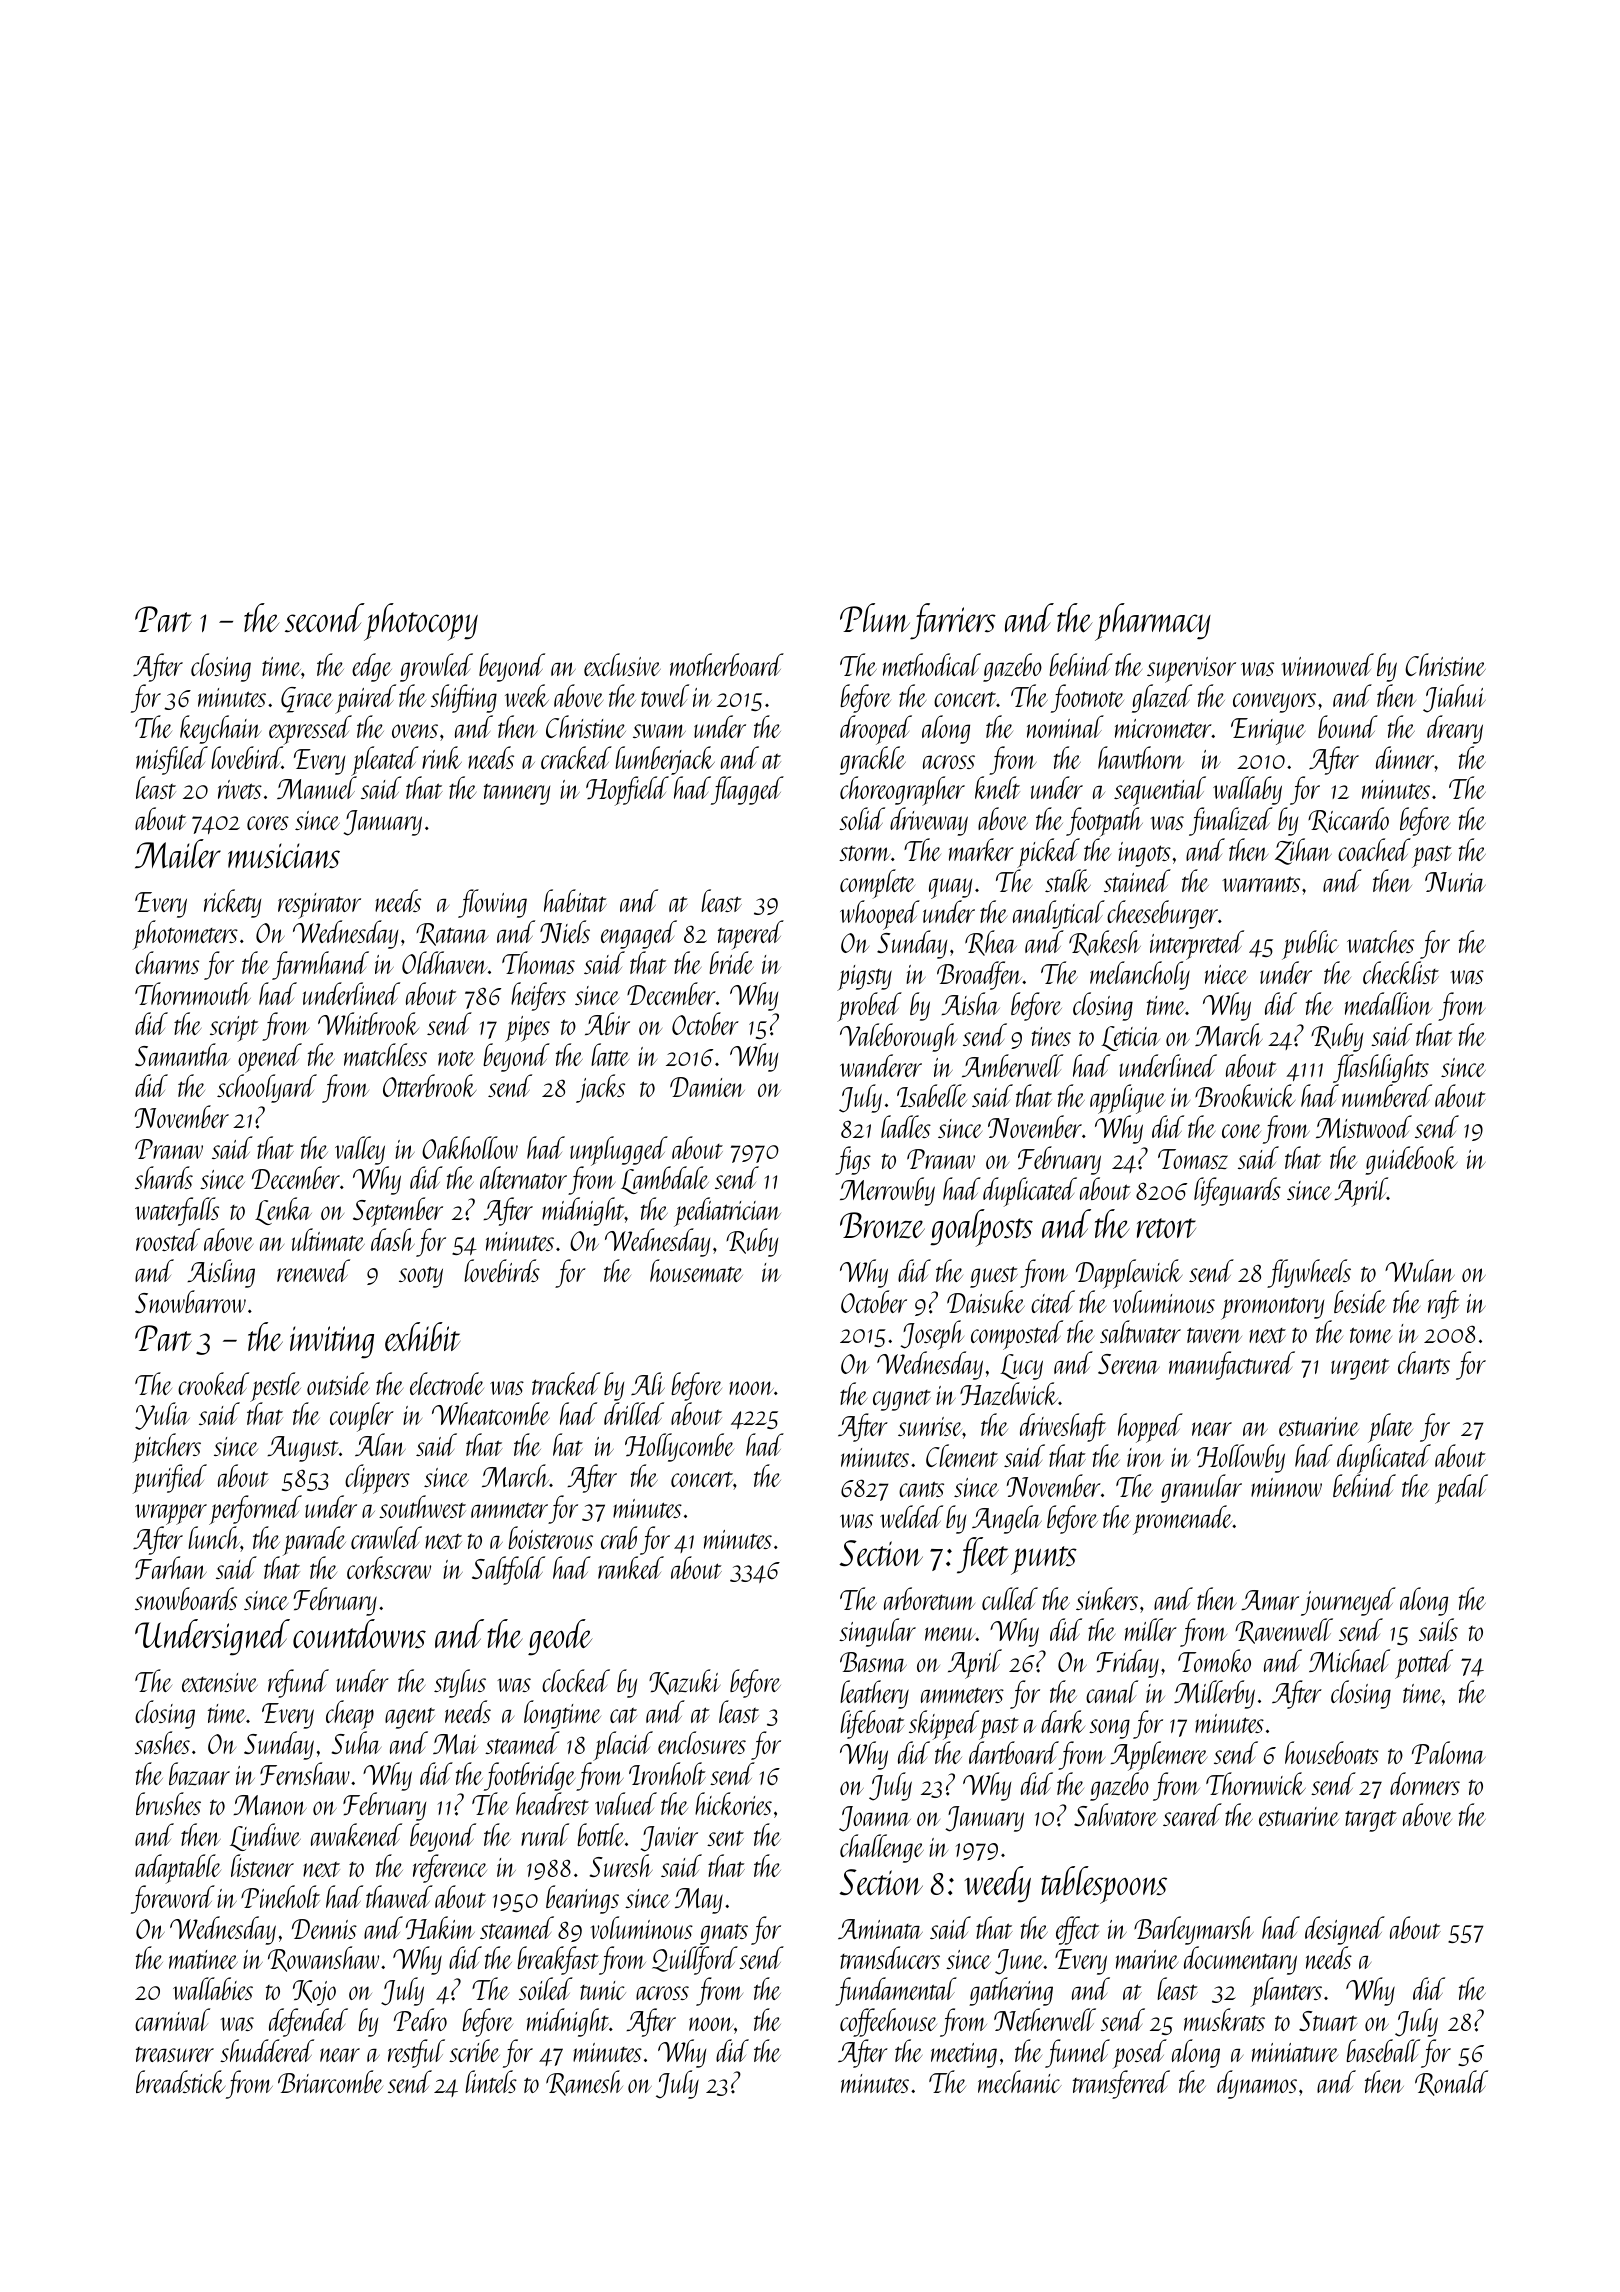 Image resolution: width=1620 pixels, height=2292 pixels. I want to click on potted, so click(1424, 1664).
